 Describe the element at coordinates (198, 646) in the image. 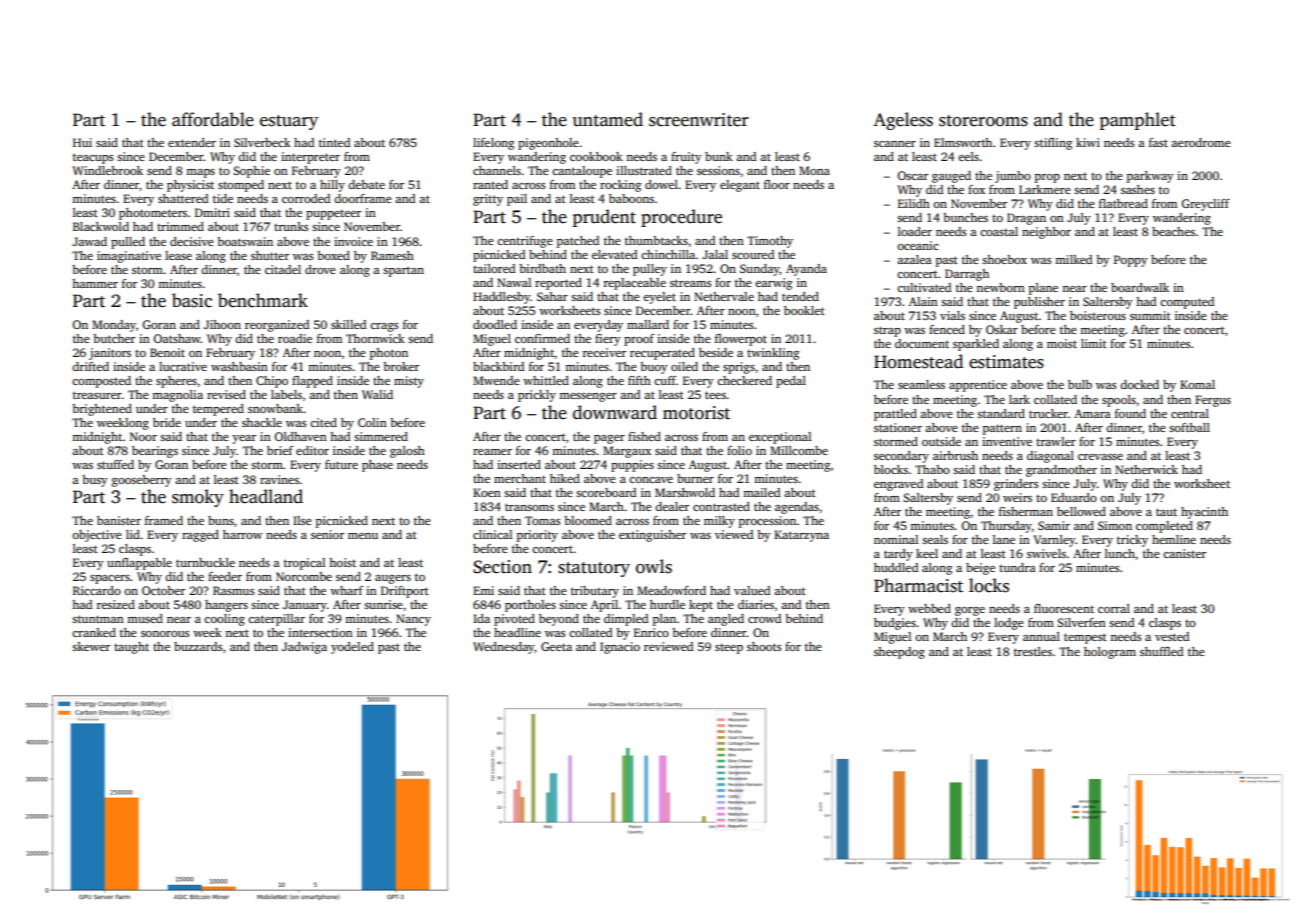

I see `buzzards` at that location.
